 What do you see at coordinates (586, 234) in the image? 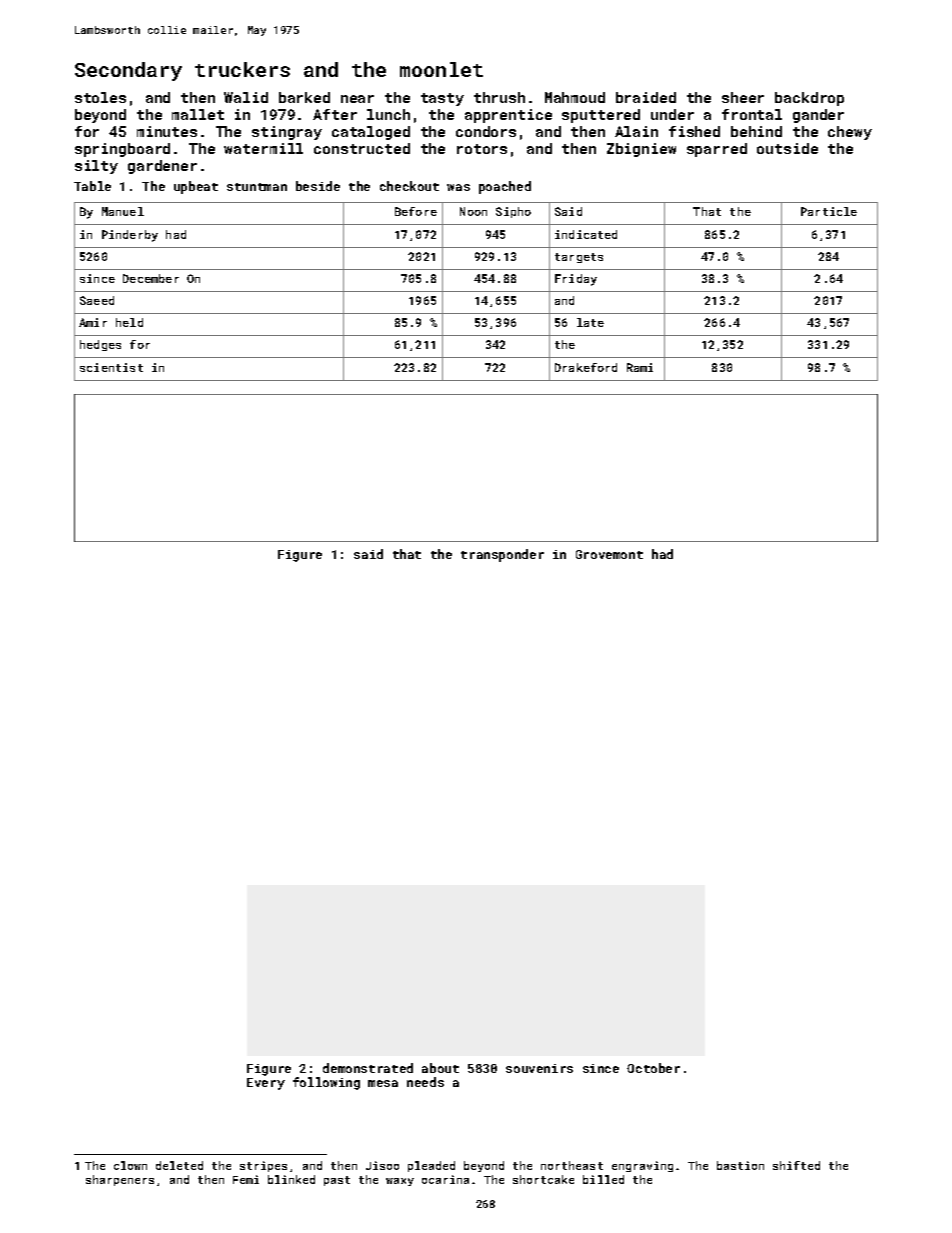
I see `indicated` at bounding box center [586, 234].
